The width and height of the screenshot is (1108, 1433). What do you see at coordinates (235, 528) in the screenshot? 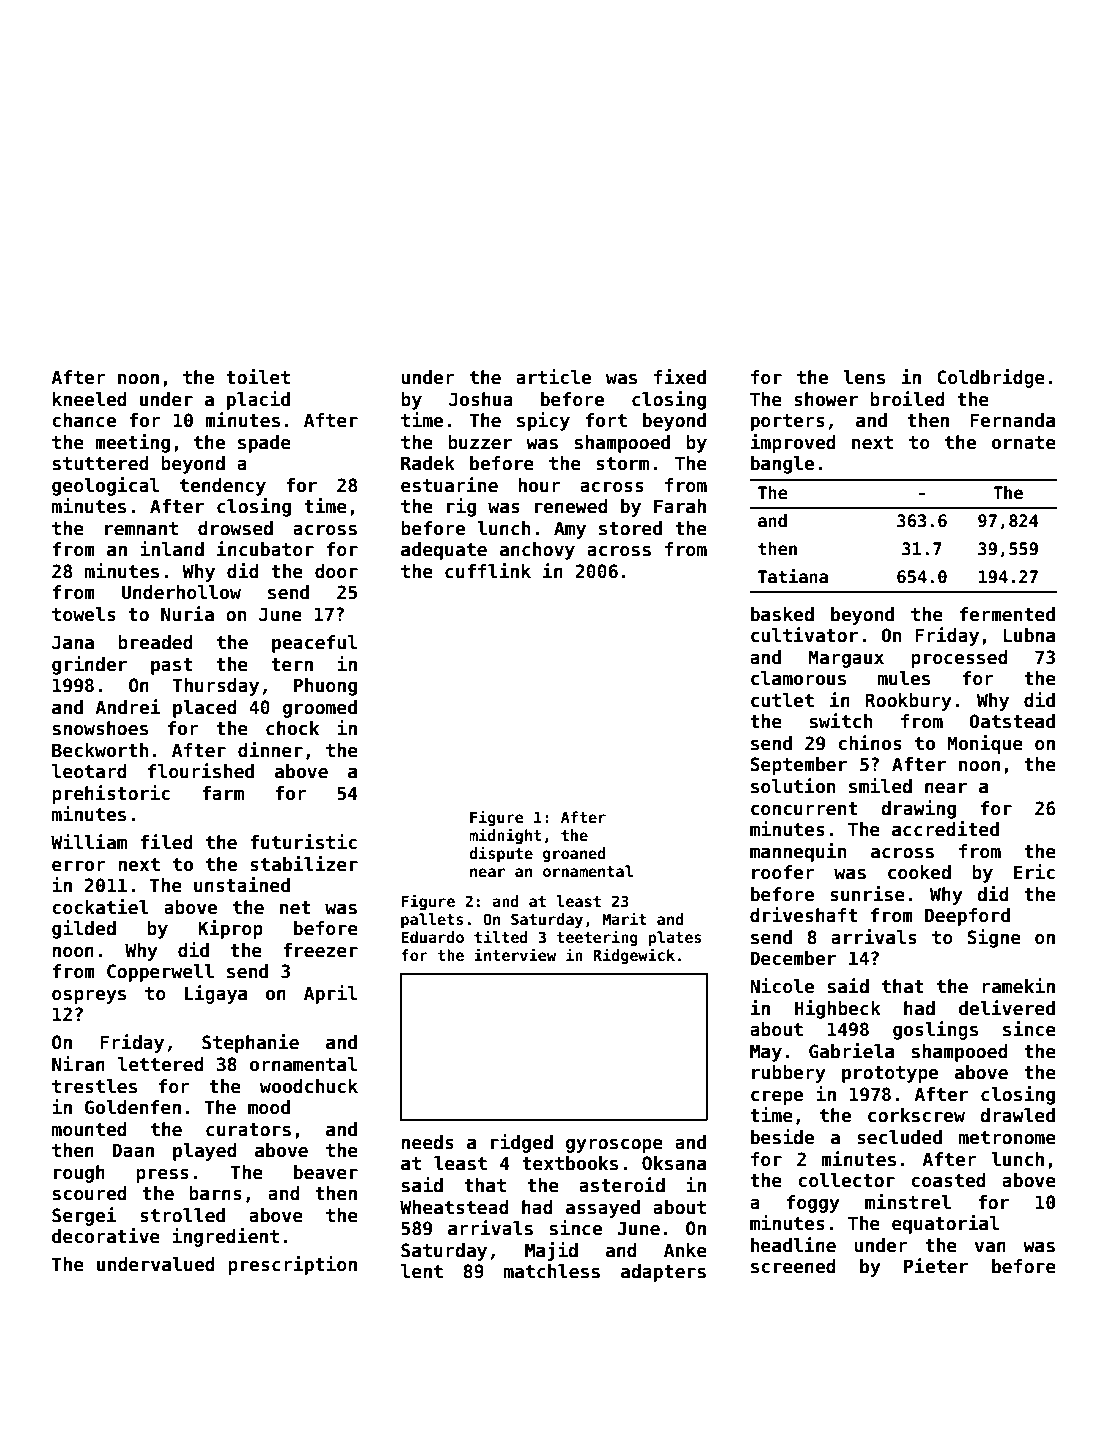
I see `drowsed` at bounding box center [235, 528].
